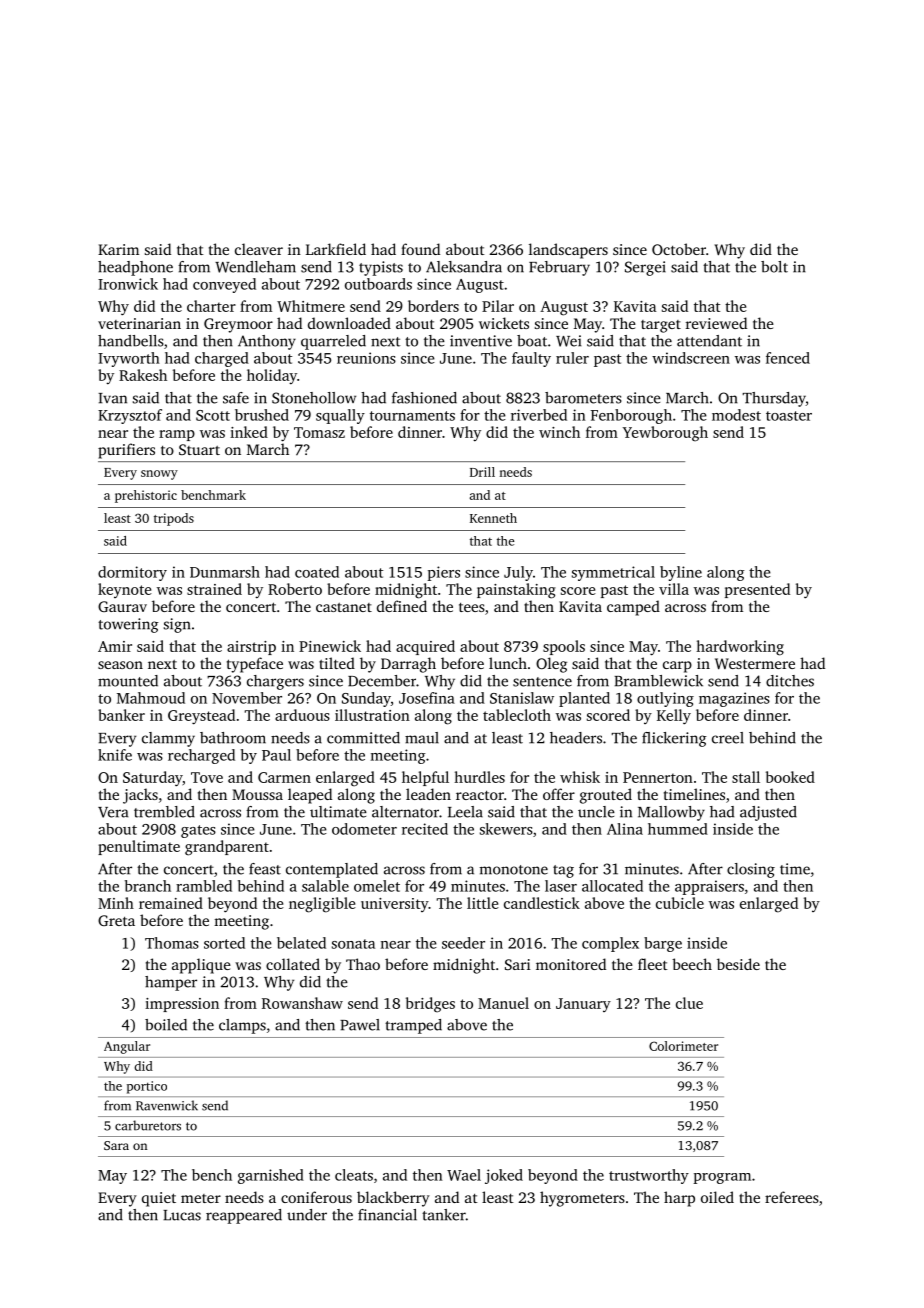 The width and height of the screenshot is (924, 1308). I want to click on carp, so click(677, 667).
